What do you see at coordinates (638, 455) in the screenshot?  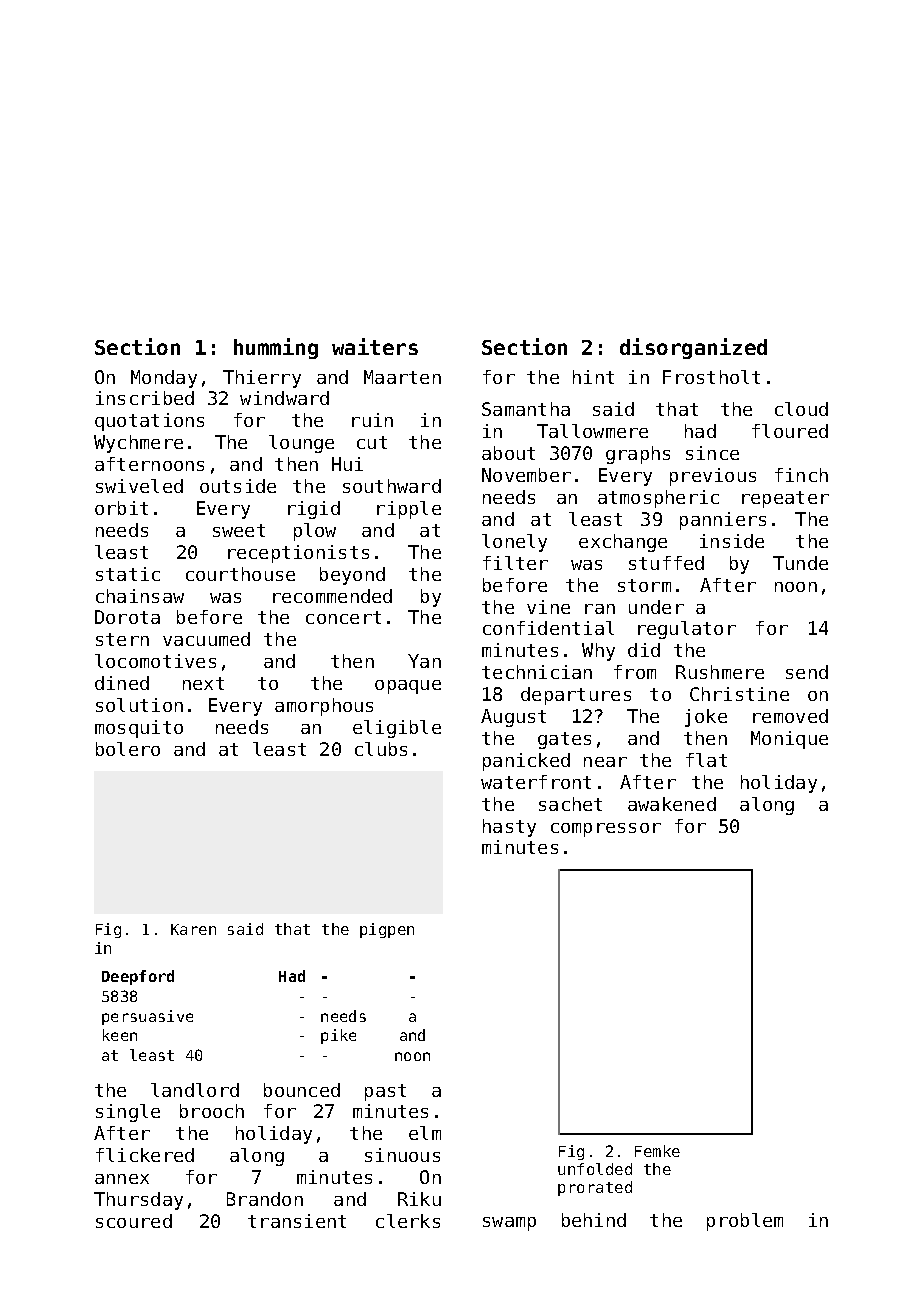 I see `graphs` at bounding box center [638, 455].
